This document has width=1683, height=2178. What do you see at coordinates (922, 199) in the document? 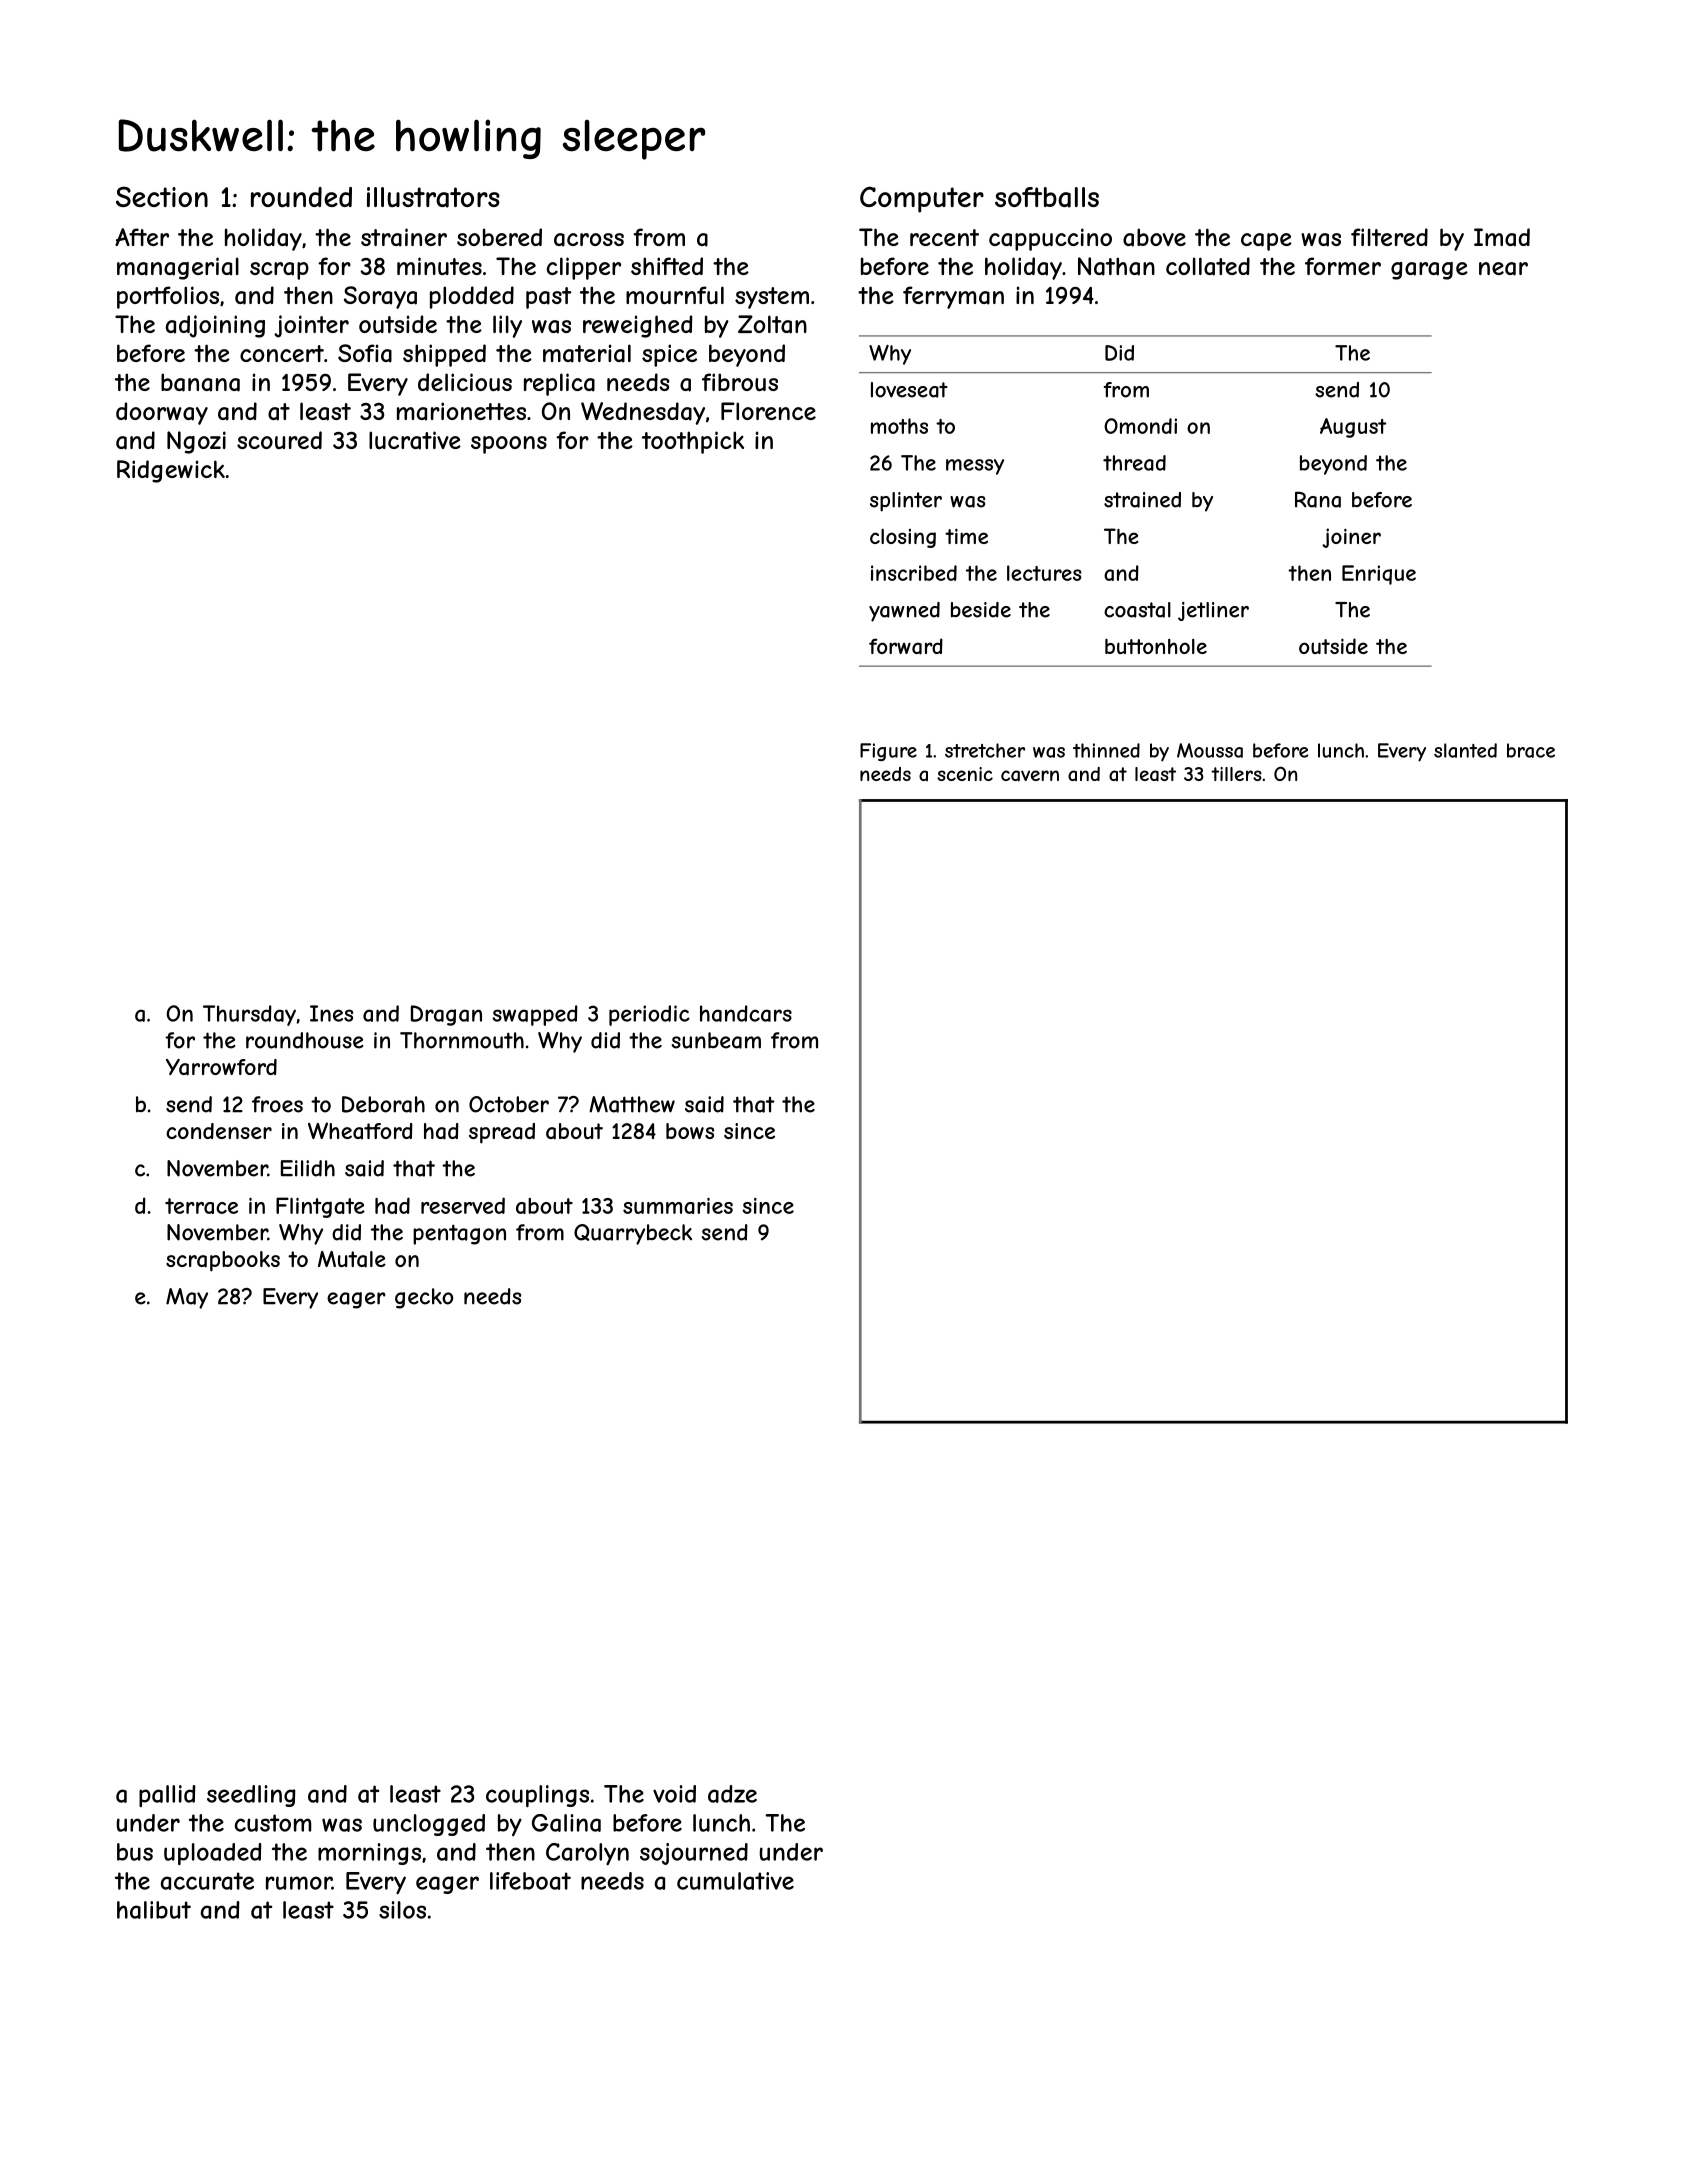
I see `Computer` at bounding box center [922, 199].
